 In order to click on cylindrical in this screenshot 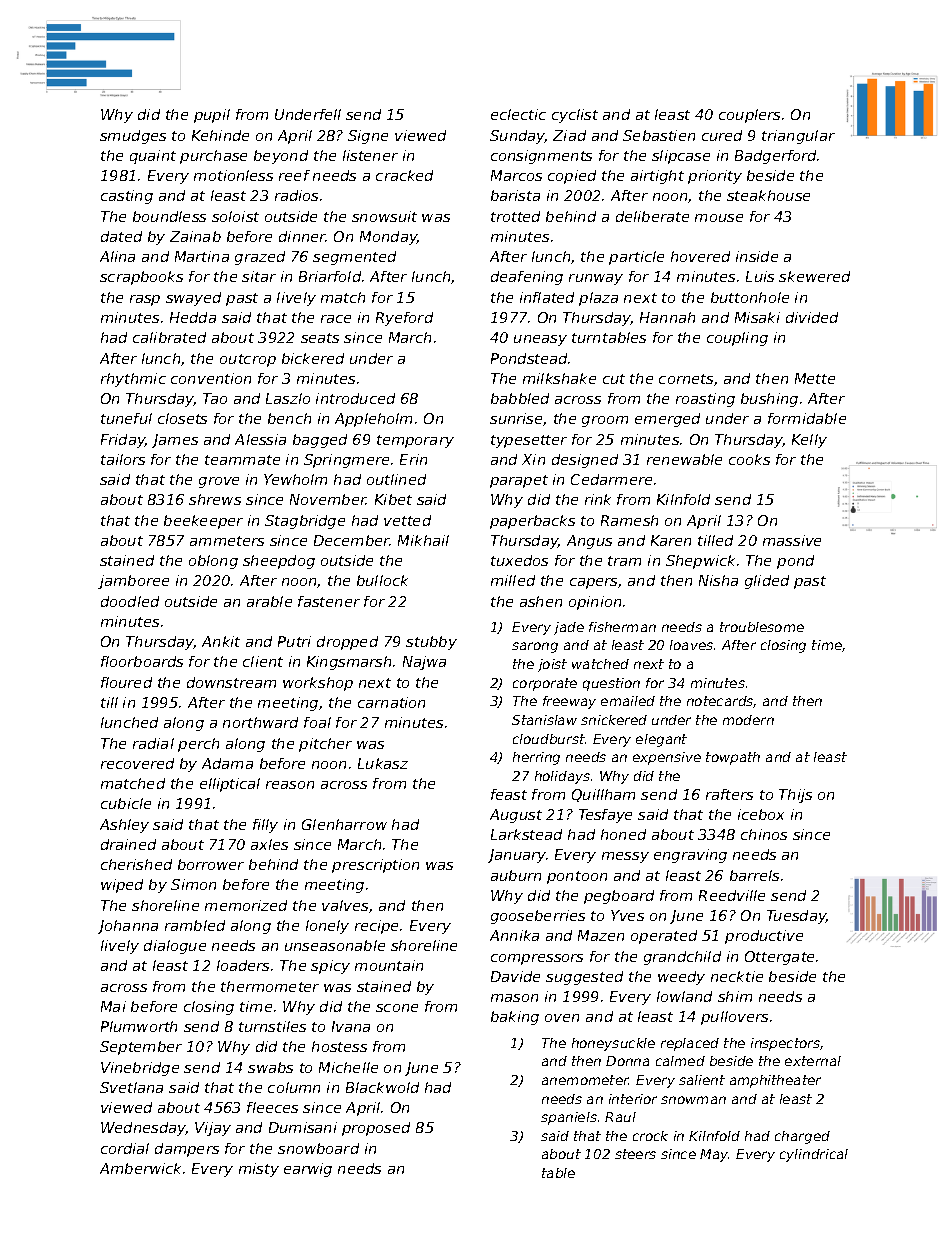, I will do `click(814, 1155)`.
